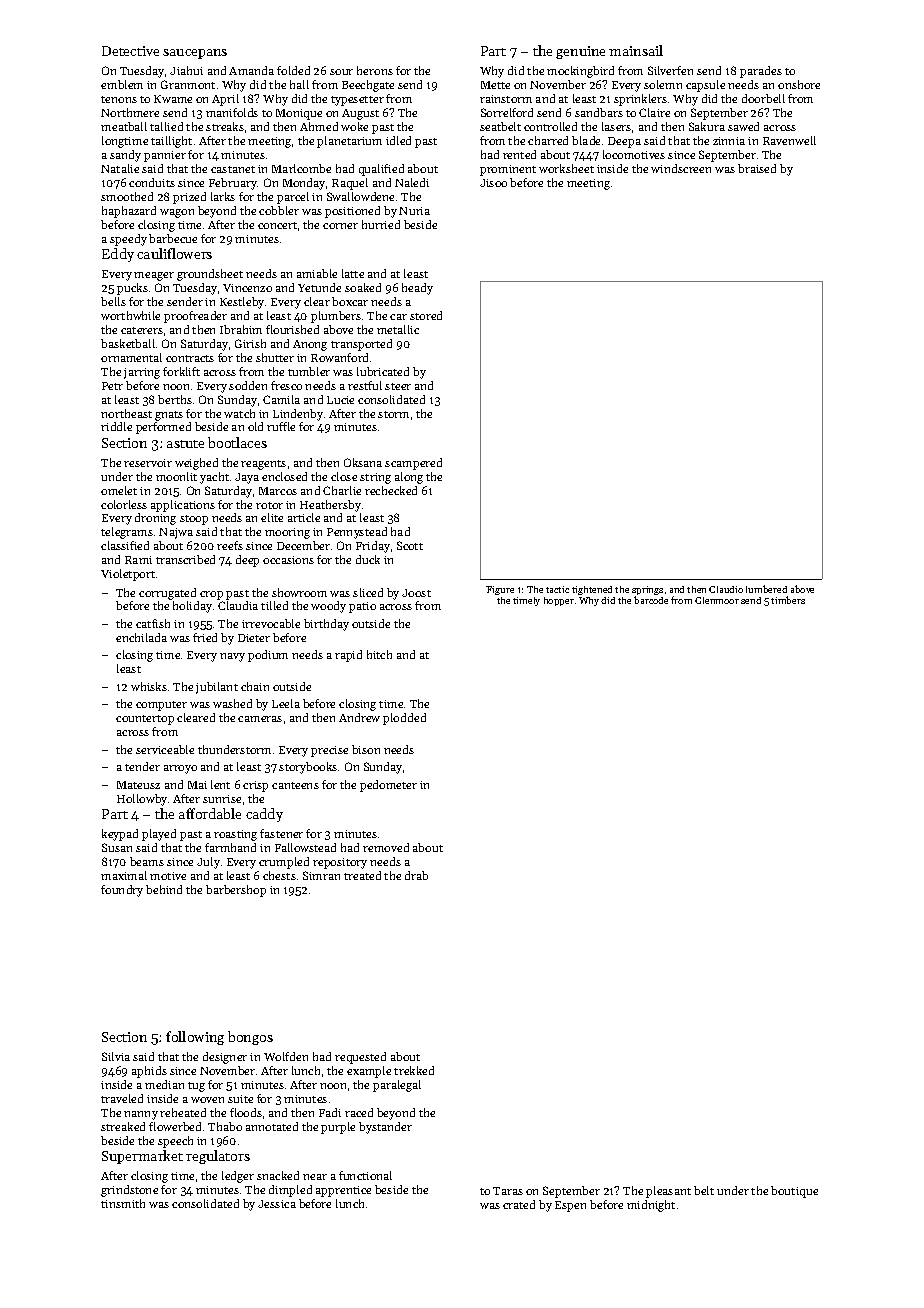 This document has width=924, height=1308. Describe the element at coordinates (508, 1191) in the document. I see `Taras` at that location.
